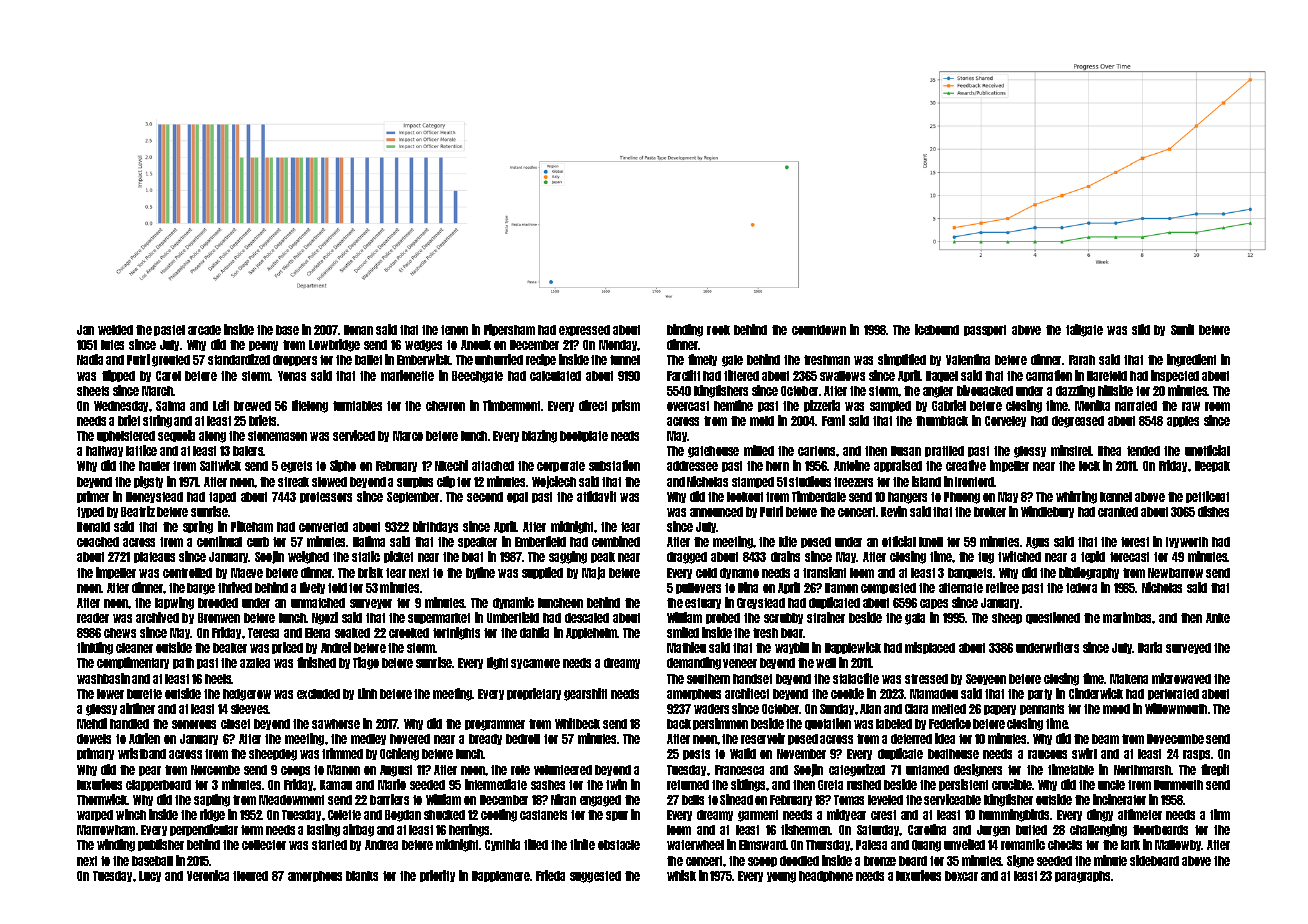  I want to click on prattled, so click(944, 451).
